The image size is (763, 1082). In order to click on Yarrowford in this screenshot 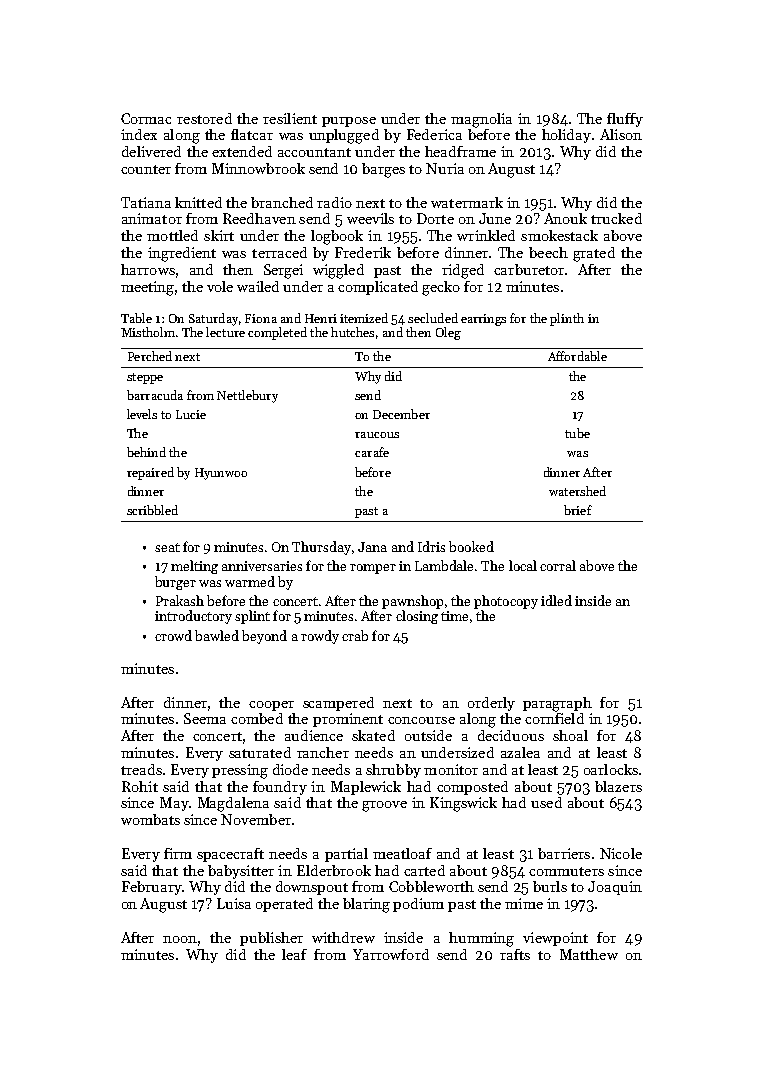, I will do `click(391, 954)`.
